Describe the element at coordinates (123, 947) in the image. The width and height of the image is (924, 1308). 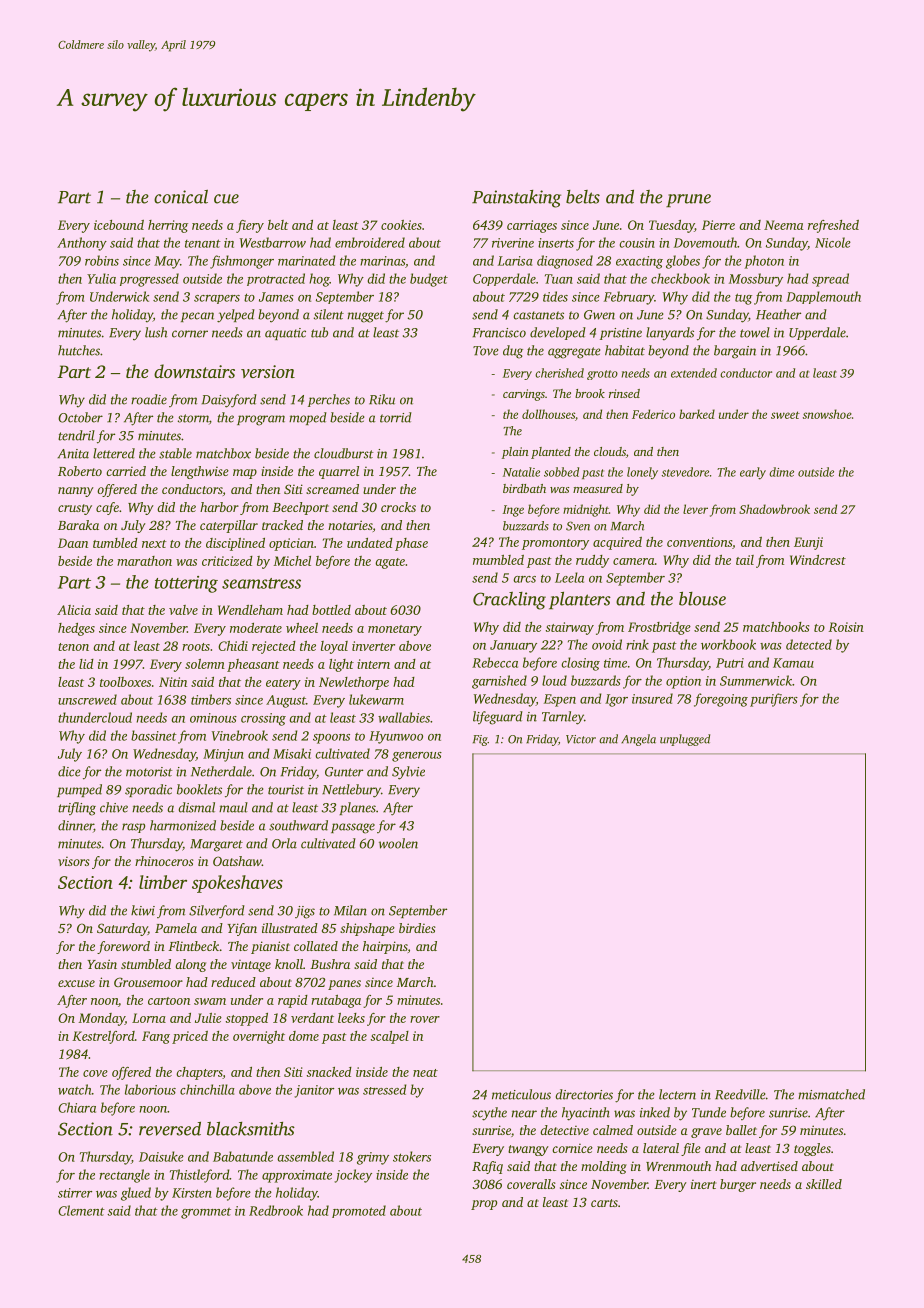
I see `foreword` at that location.
